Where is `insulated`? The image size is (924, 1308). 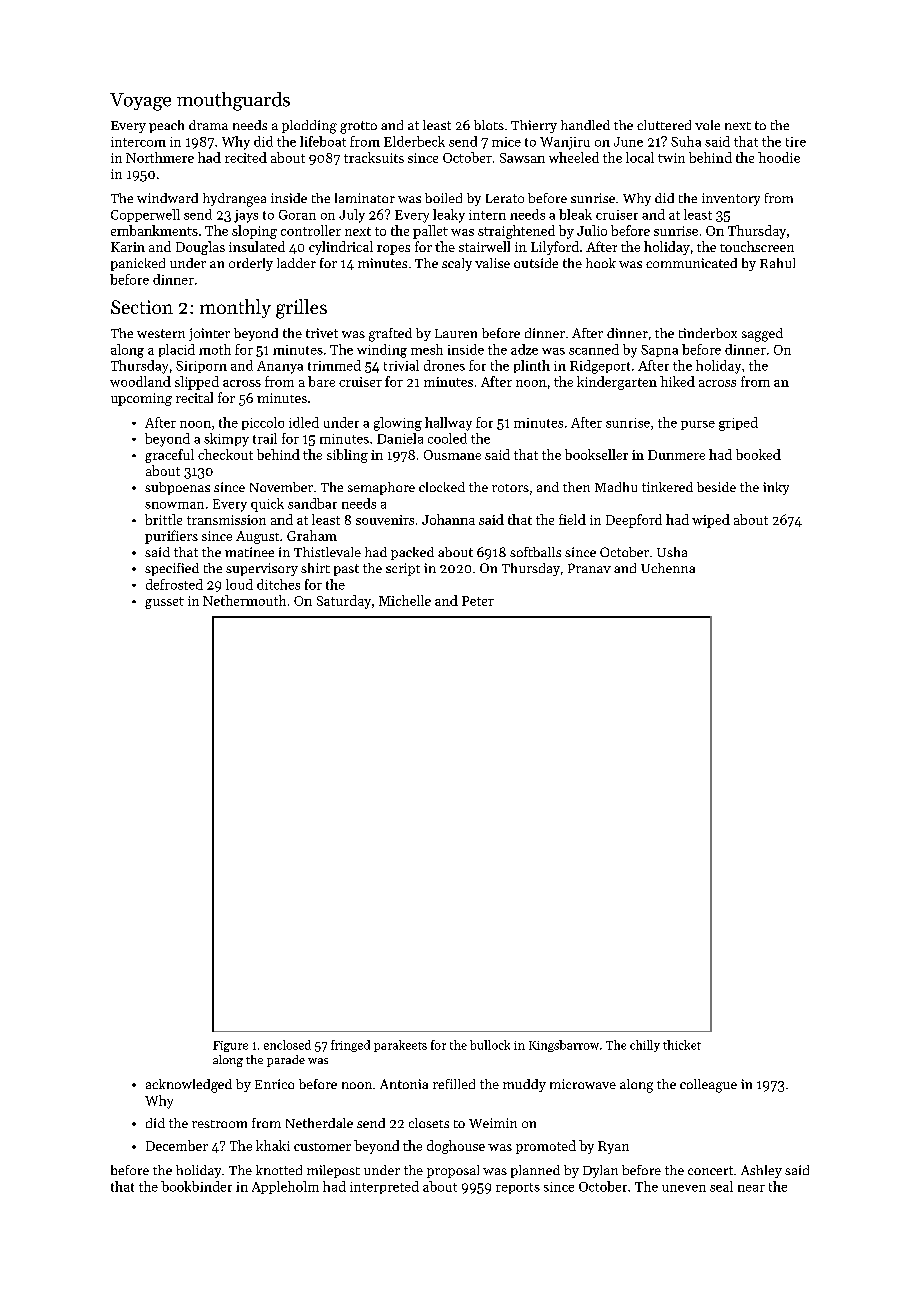
insulated is located at coordinates (257, 246).
